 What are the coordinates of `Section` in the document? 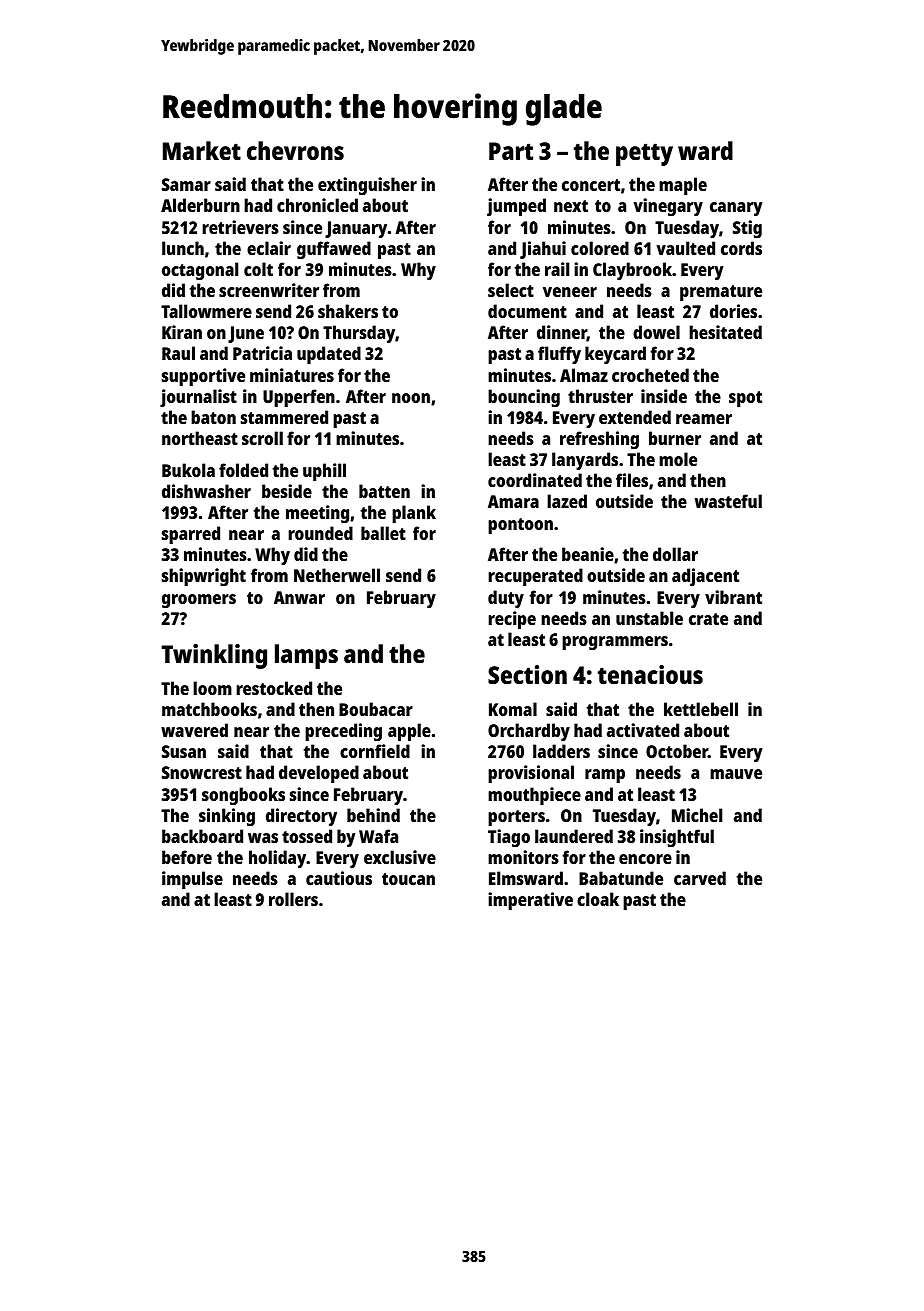 It's located at (527, 674).
